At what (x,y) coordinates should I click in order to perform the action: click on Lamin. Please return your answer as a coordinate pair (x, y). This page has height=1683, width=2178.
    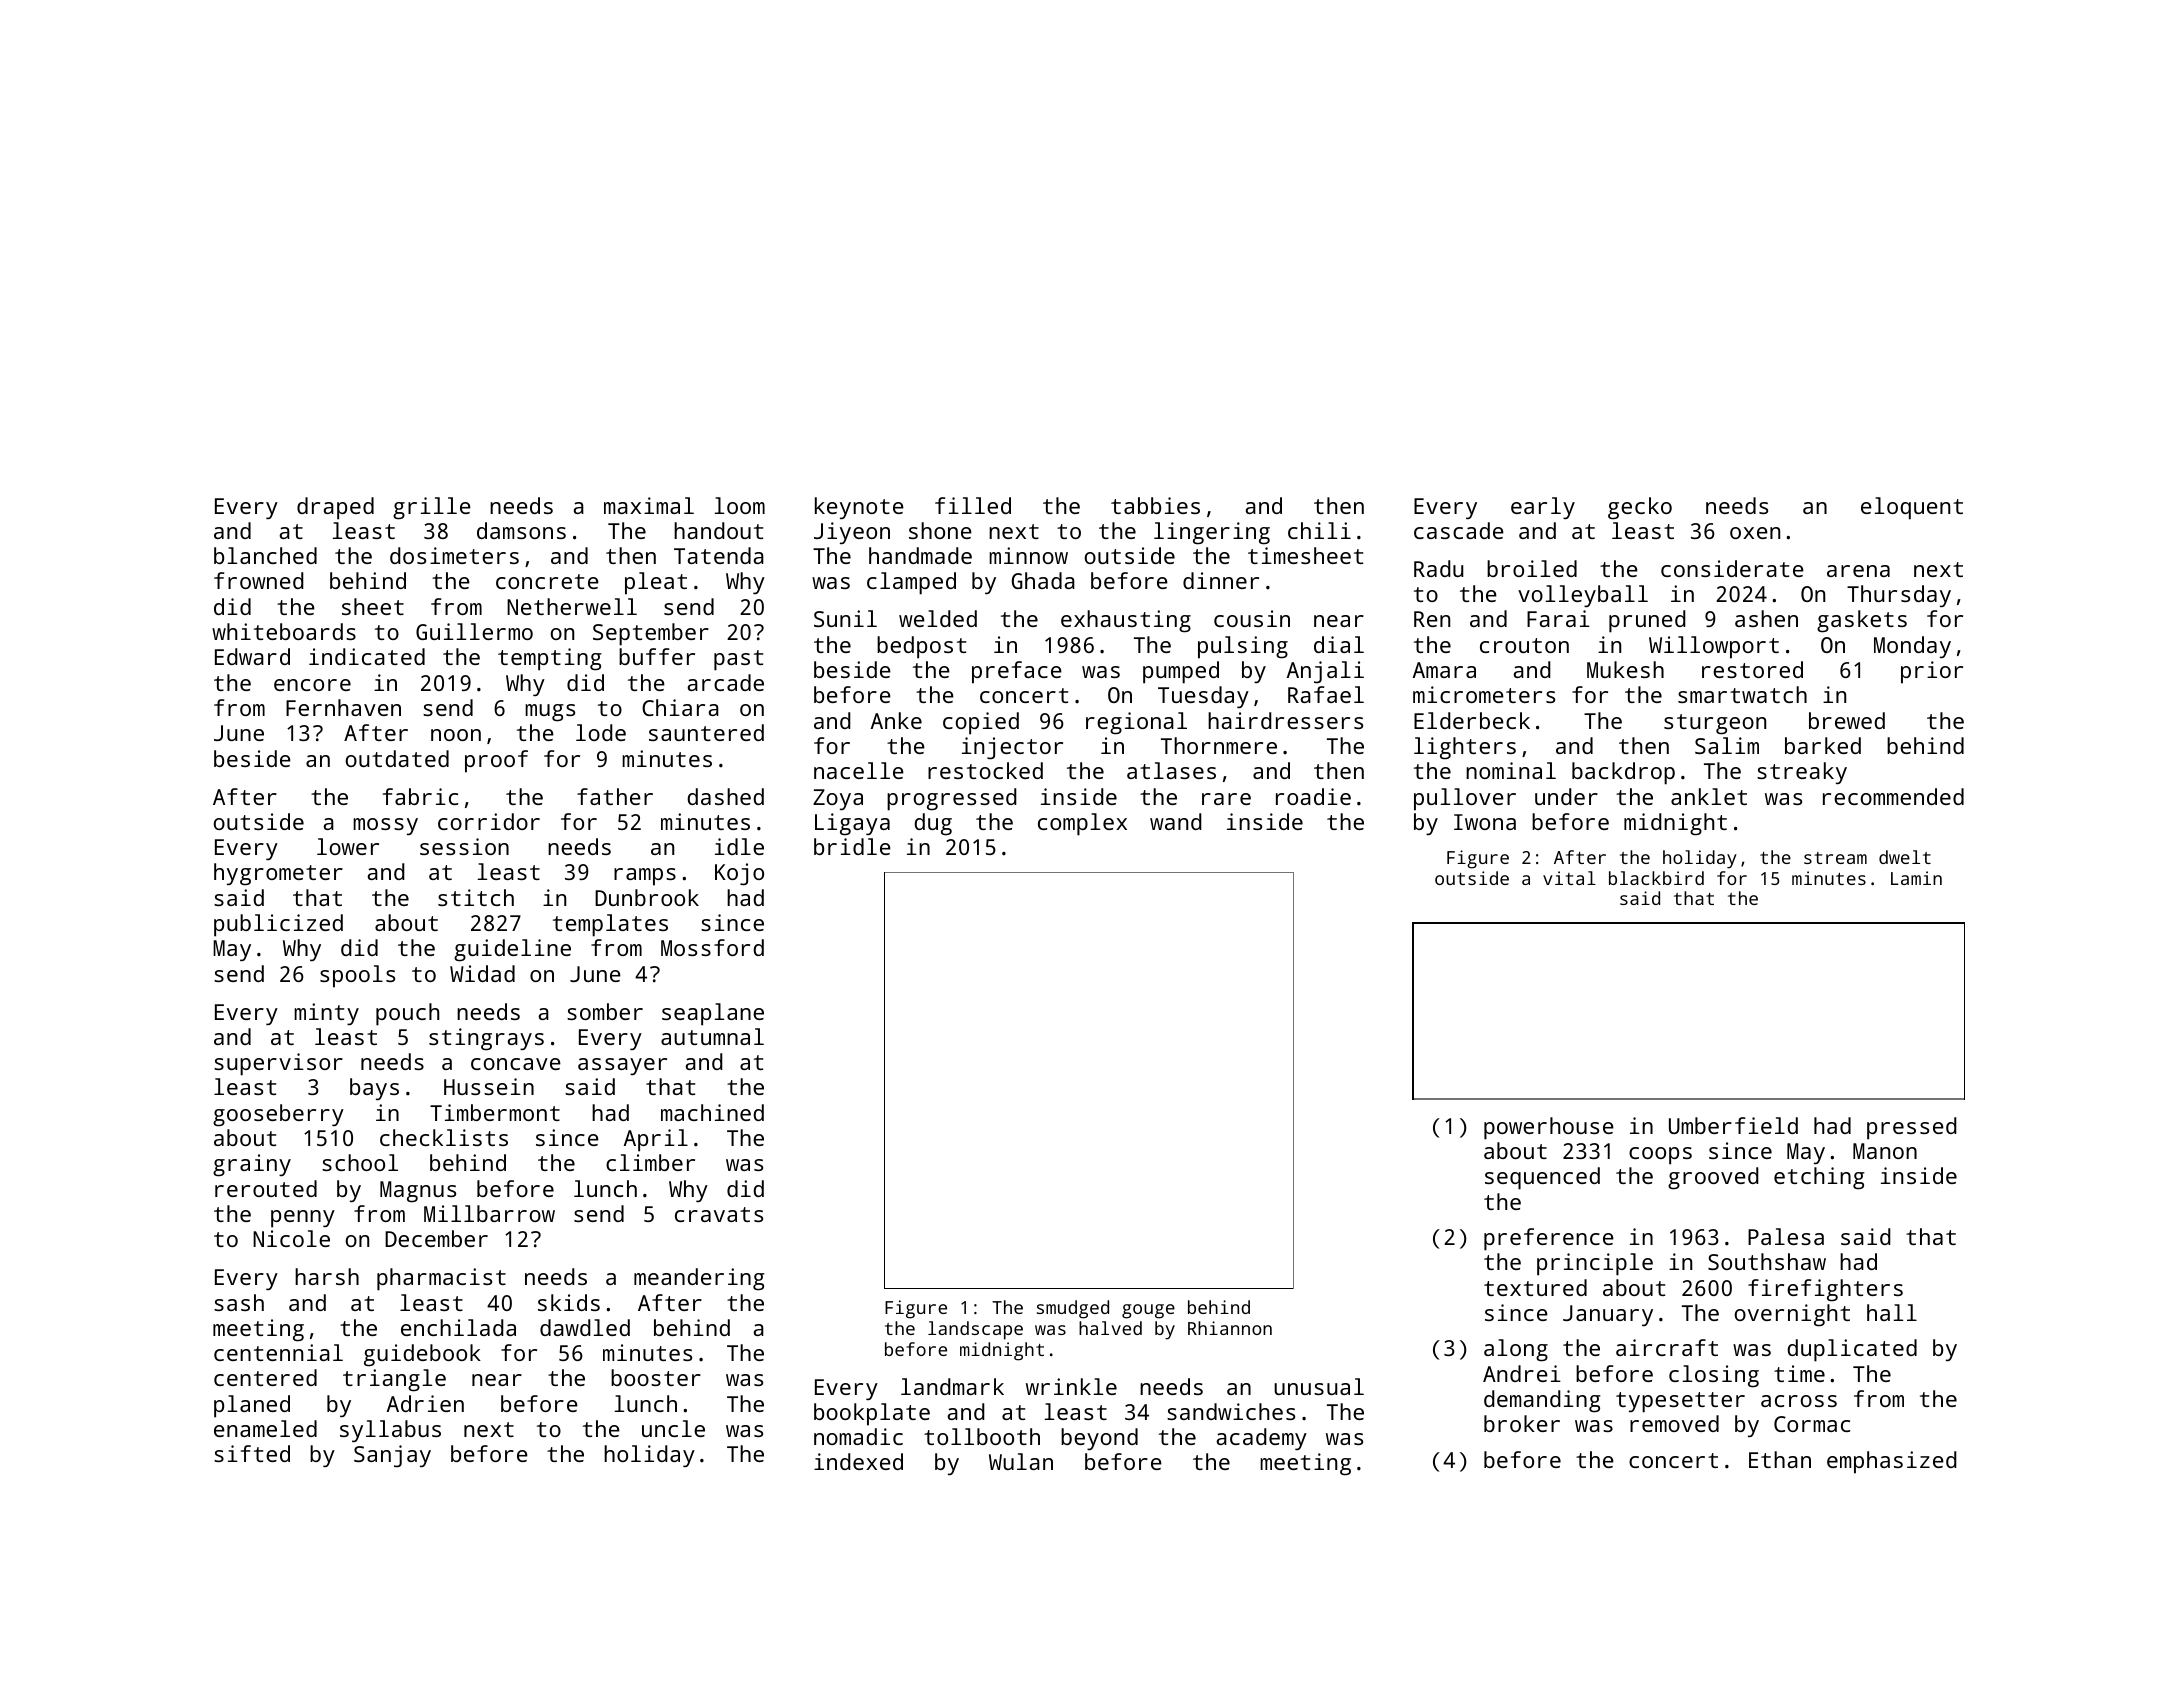
    Looking at the image, I should click on (1916, 878).
